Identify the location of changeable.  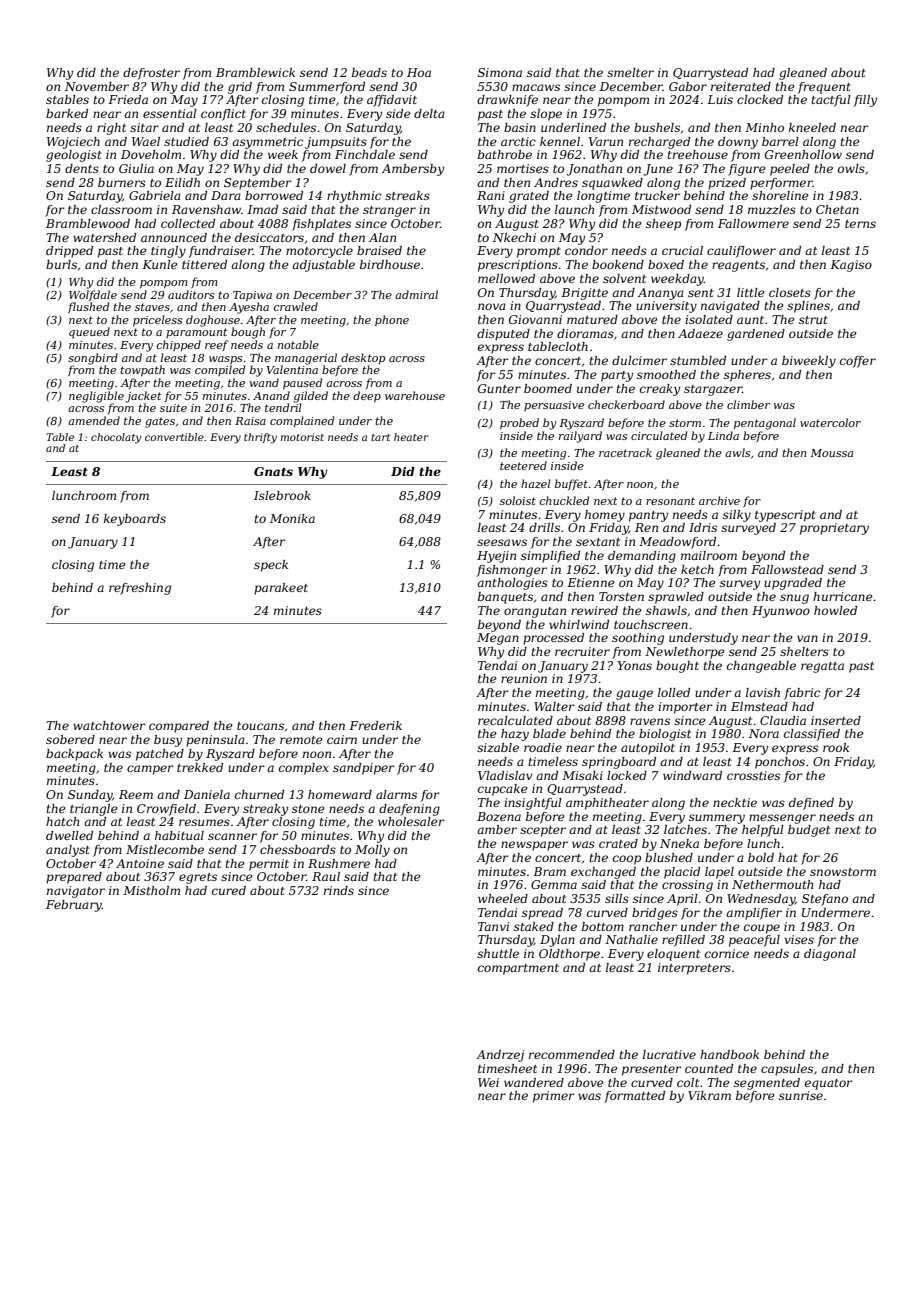
(761, 667).
